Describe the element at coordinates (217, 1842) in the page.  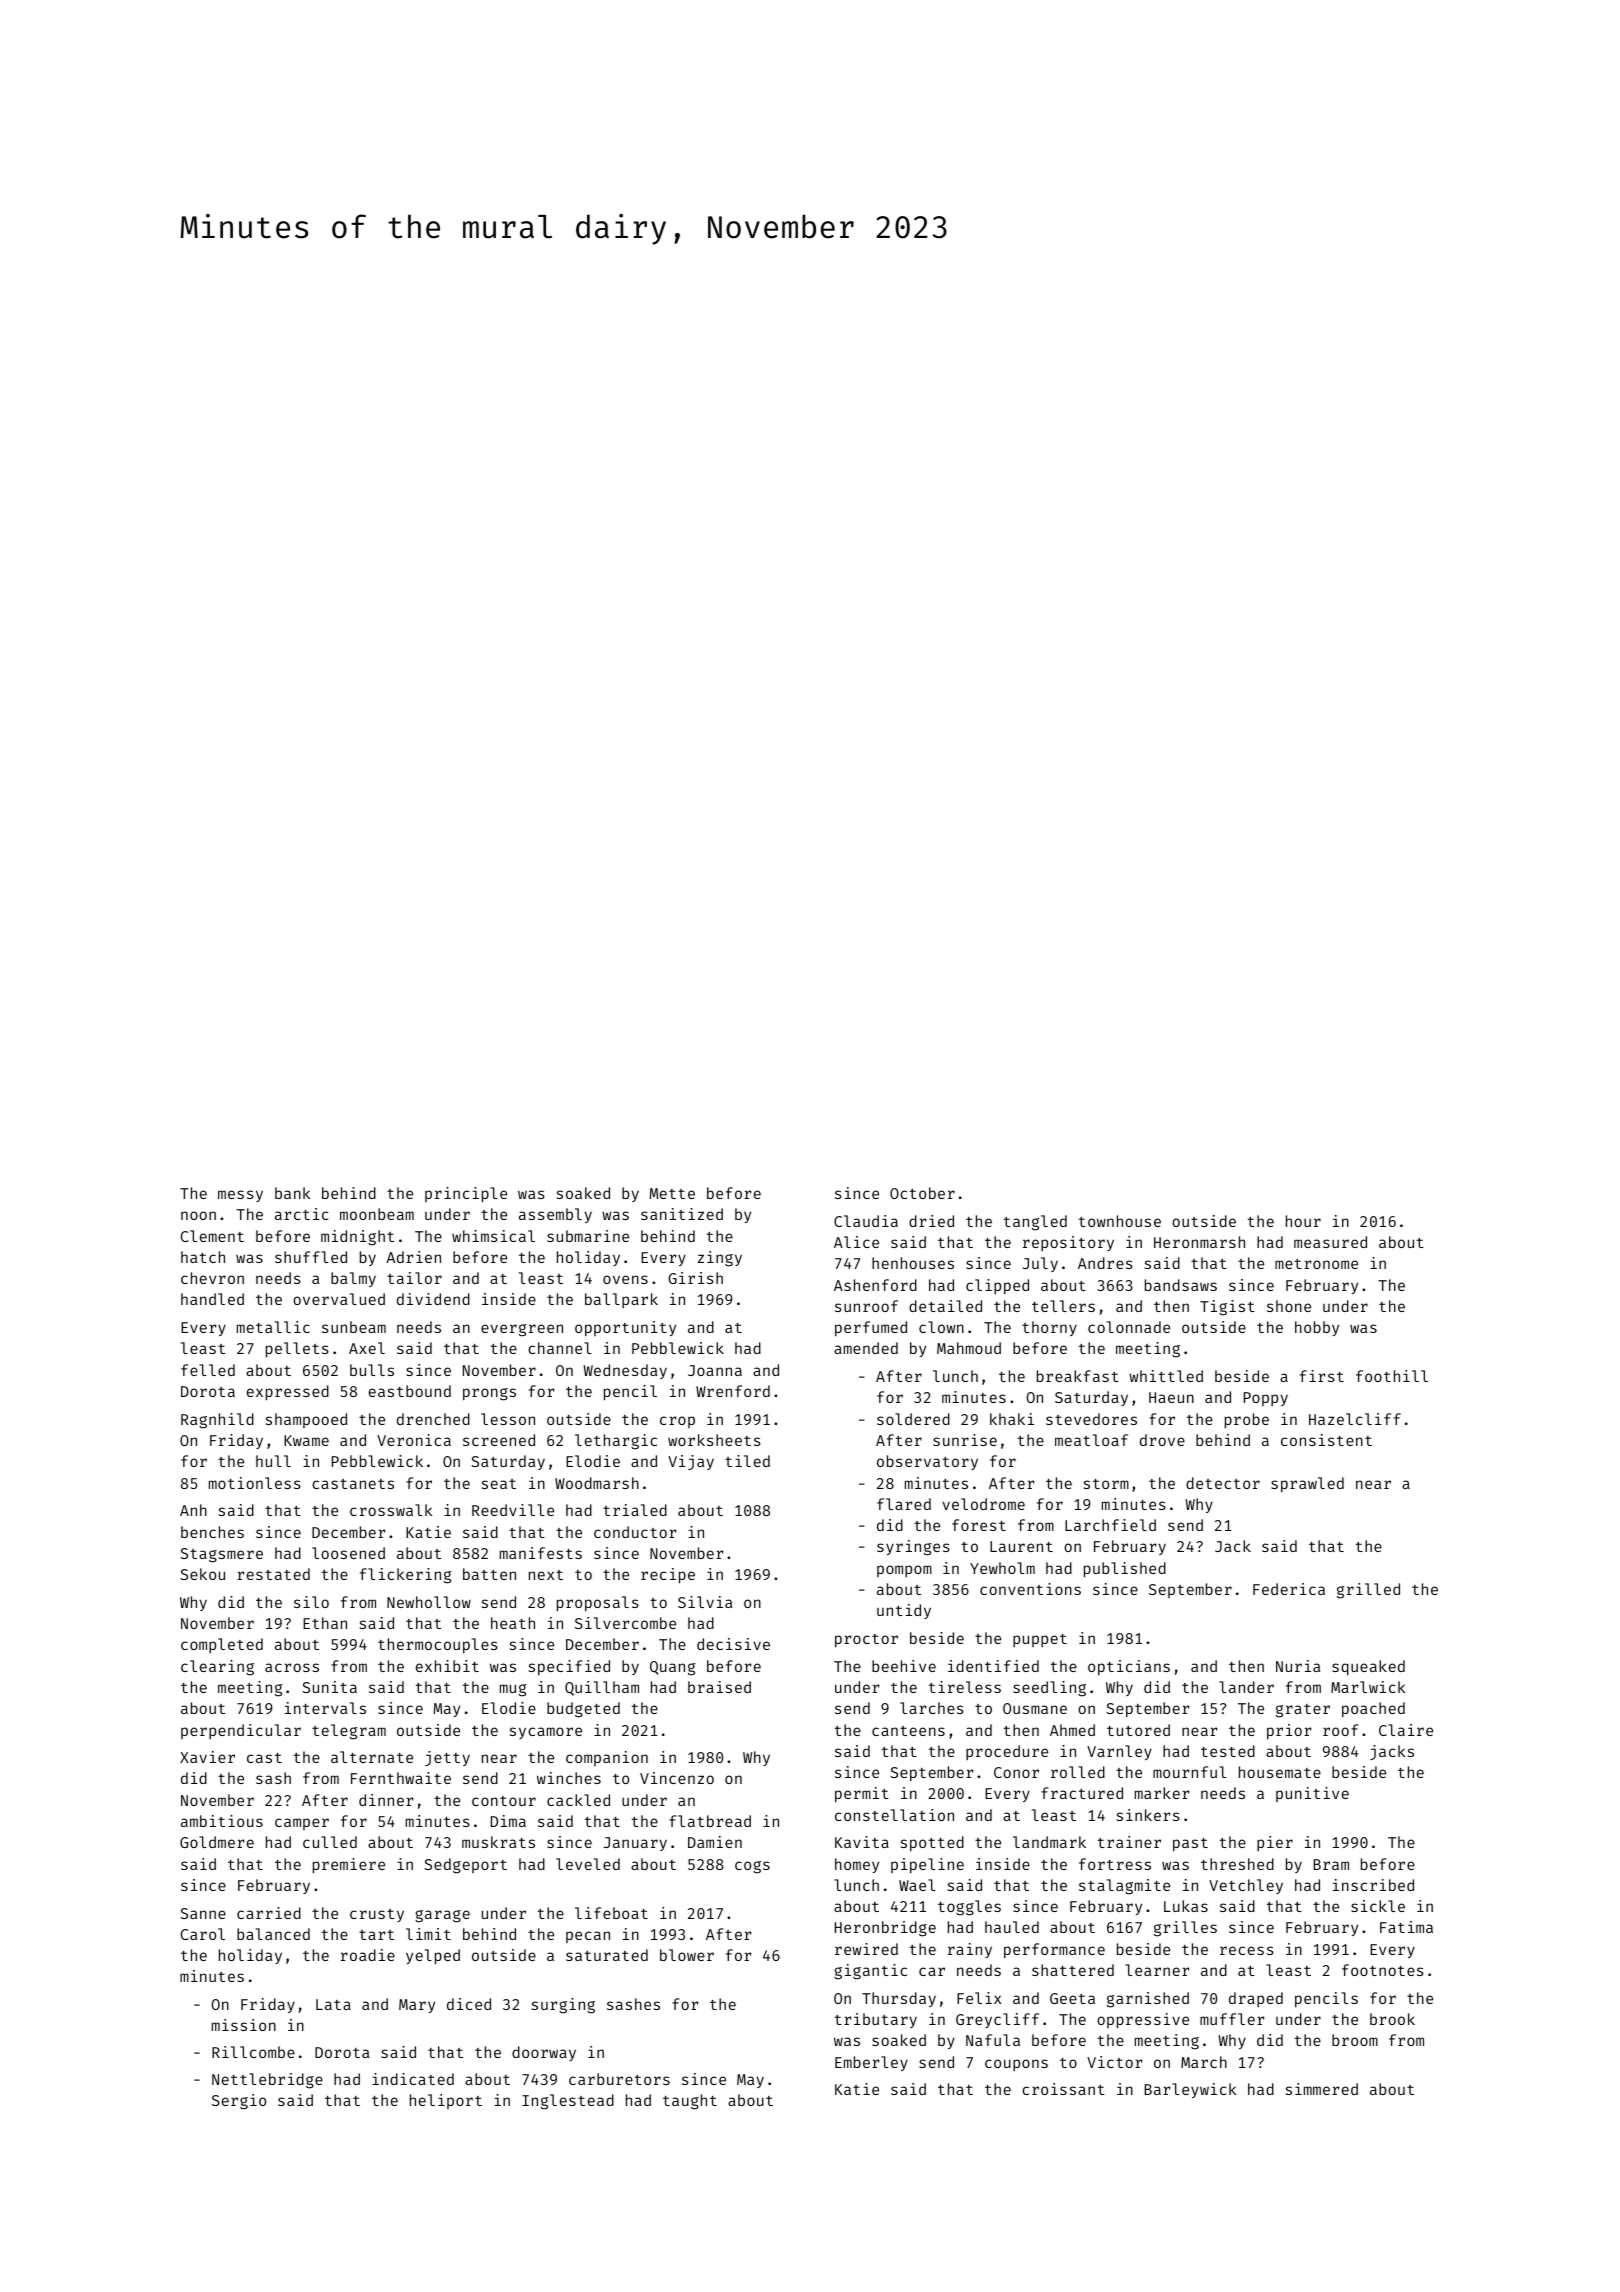
I see `Goldmere` at that location.
